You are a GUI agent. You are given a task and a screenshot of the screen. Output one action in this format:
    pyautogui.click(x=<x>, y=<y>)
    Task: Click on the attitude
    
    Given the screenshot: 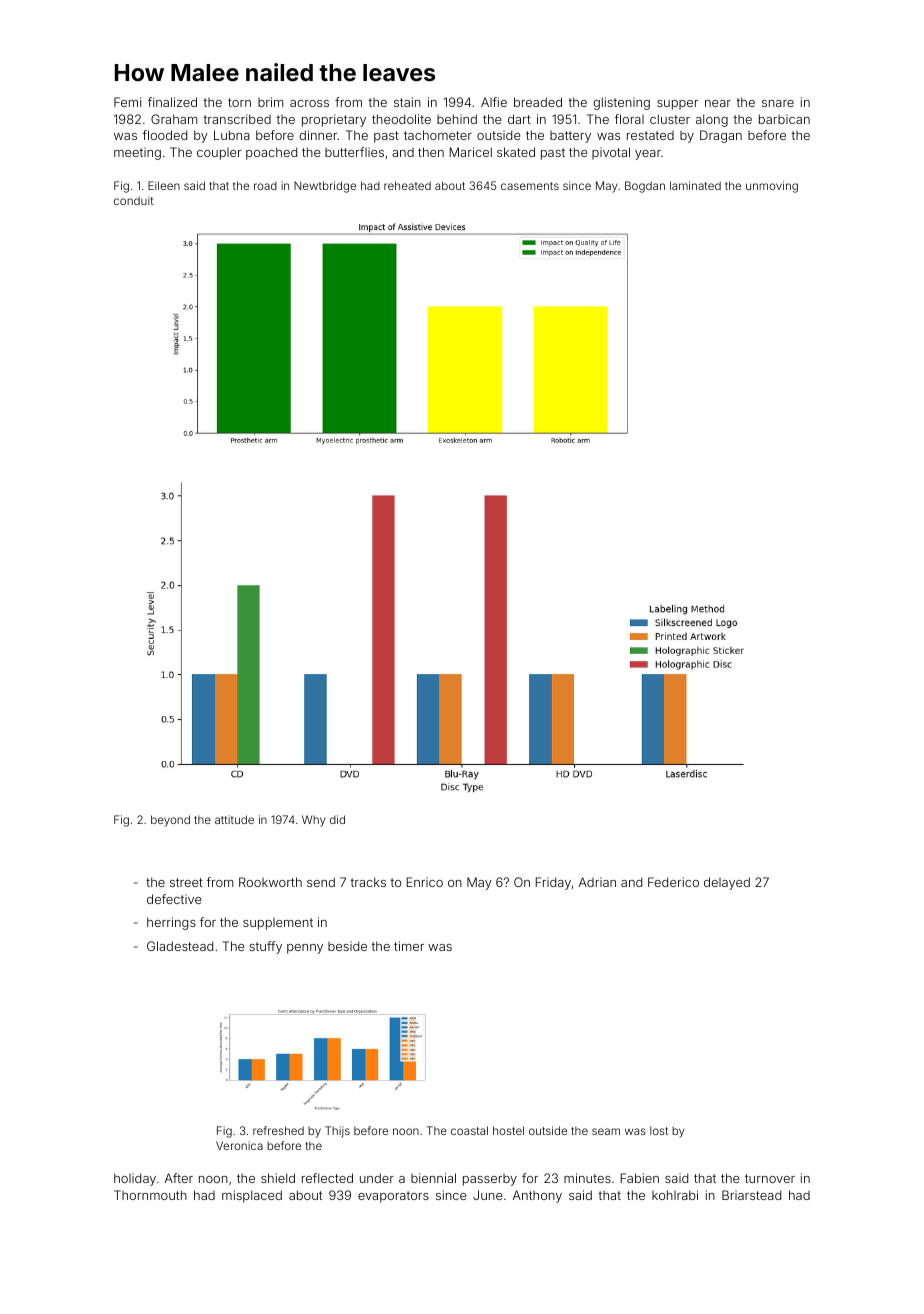 What is the action you would take?
    pyautogui.click(x=234, y=819)
